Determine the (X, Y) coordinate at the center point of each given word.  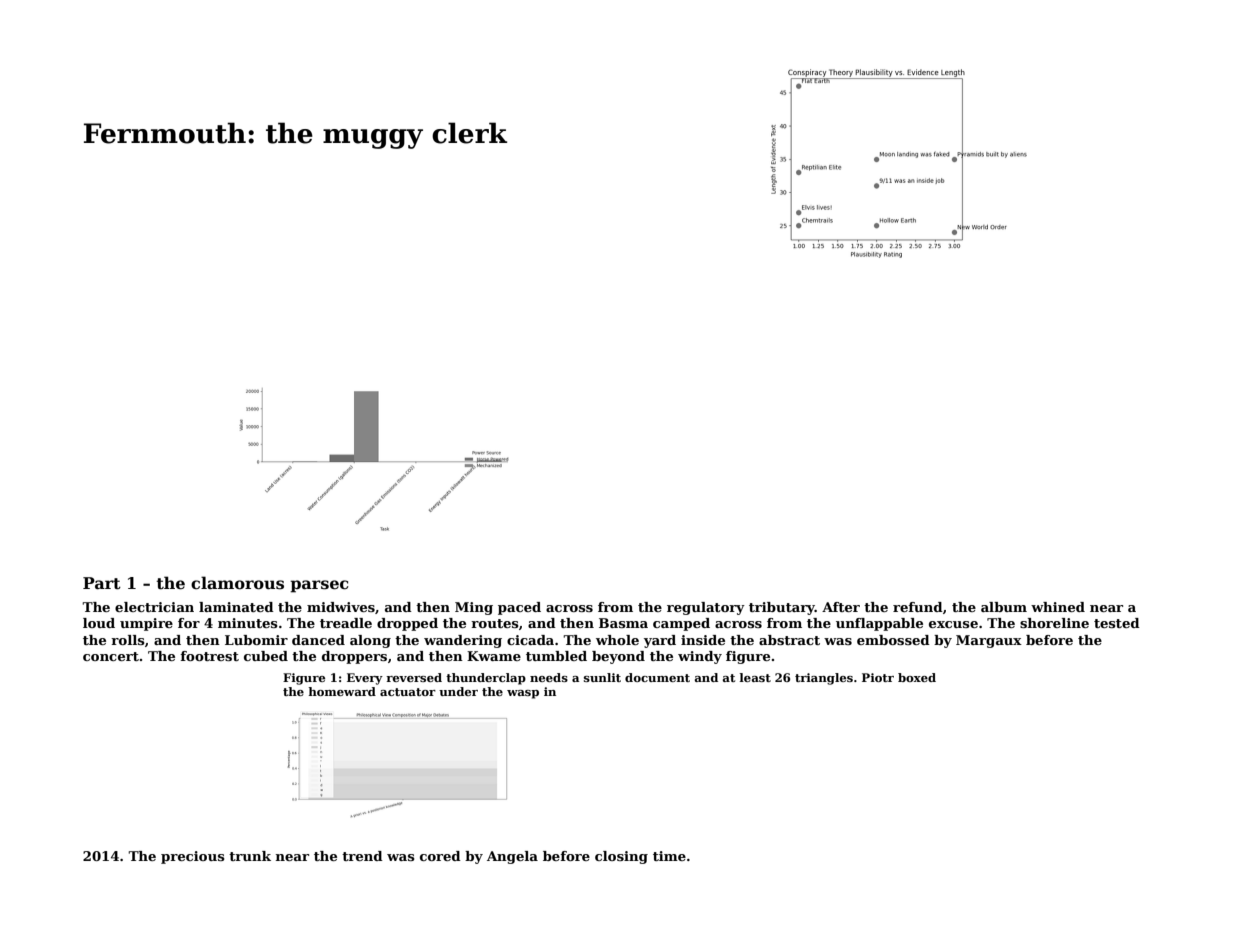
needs (549, 677)
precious (193, 857)
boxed (917, 677)
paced (519, 608)
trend (362, 856)
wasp (523, 694)
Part (102, 583)
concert (111, 656)
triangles (824, 679)
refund (918, 607)
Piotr (878, 677)
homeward (342, 691)
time (669, 856)
